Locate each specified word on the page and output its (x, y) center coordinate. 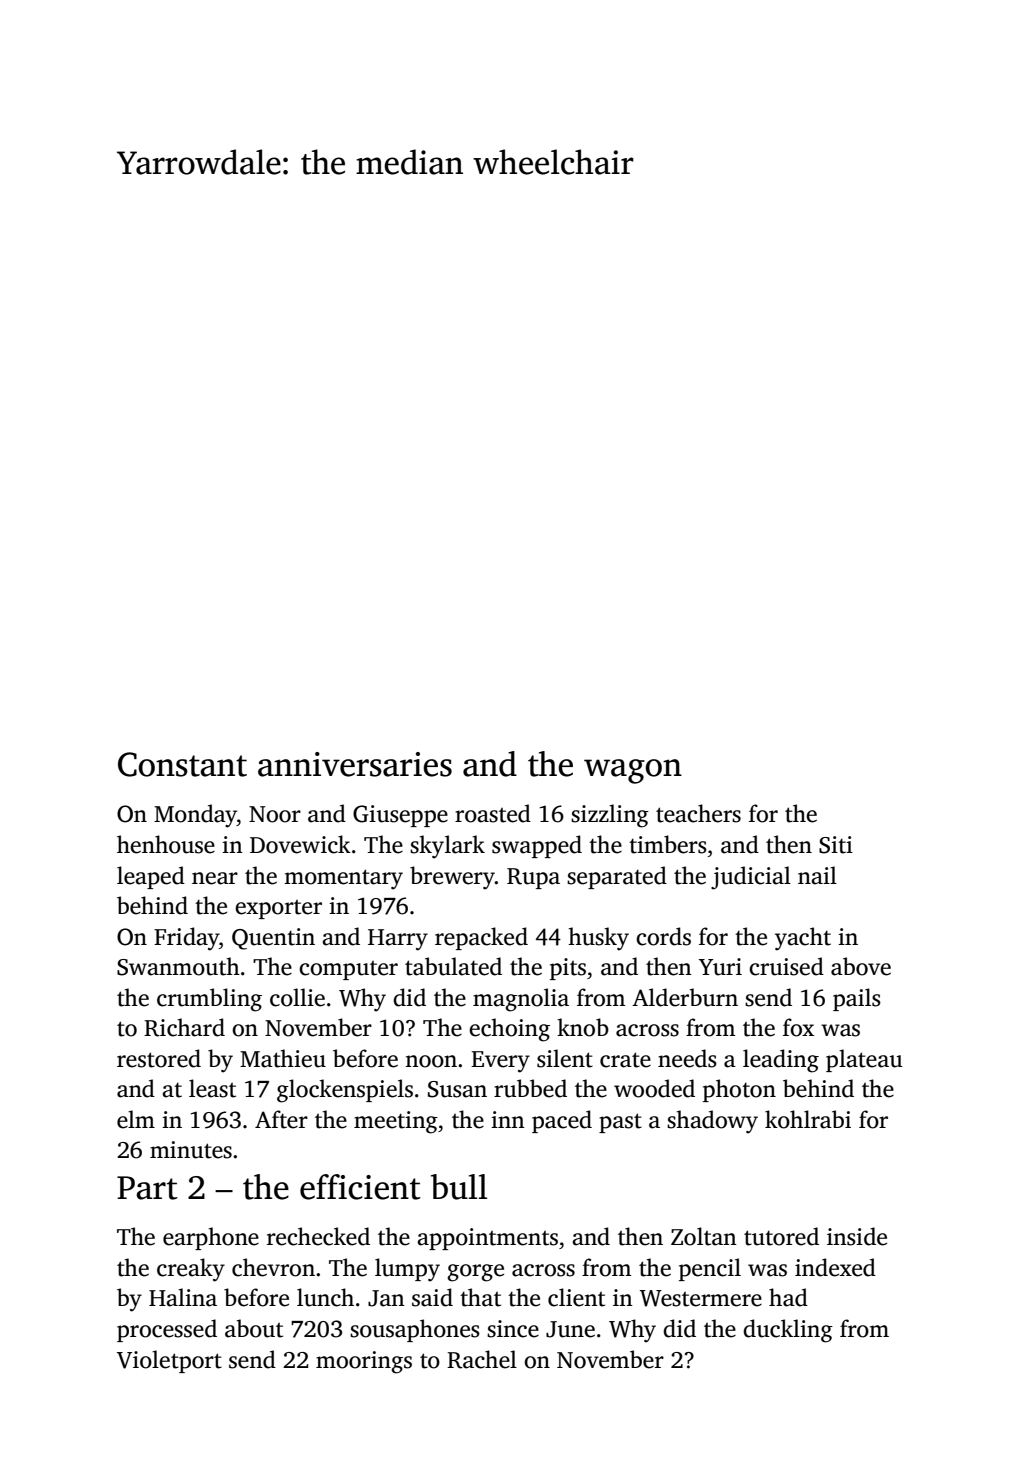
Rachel (482, 1359)
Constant (182, 764)
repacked (481, 938)
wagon (633, 771)
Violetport (169, 1361)
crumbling (209, 1000)
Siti (836, 845)
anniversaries (355, 764)
